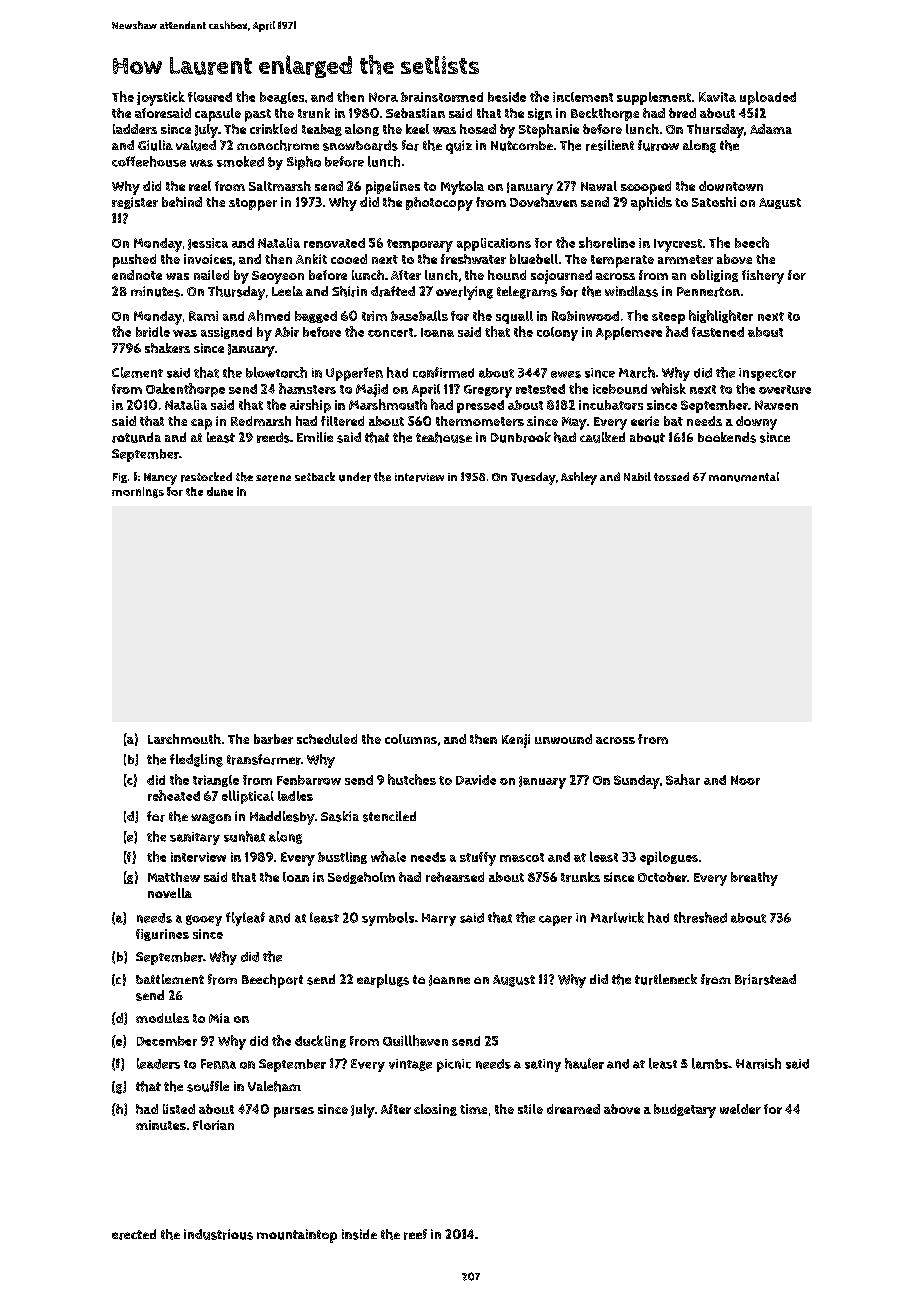 Image resolution: width=924 pixels, height=1308 pixels. I want to click on endnote, so click(137, 275).
